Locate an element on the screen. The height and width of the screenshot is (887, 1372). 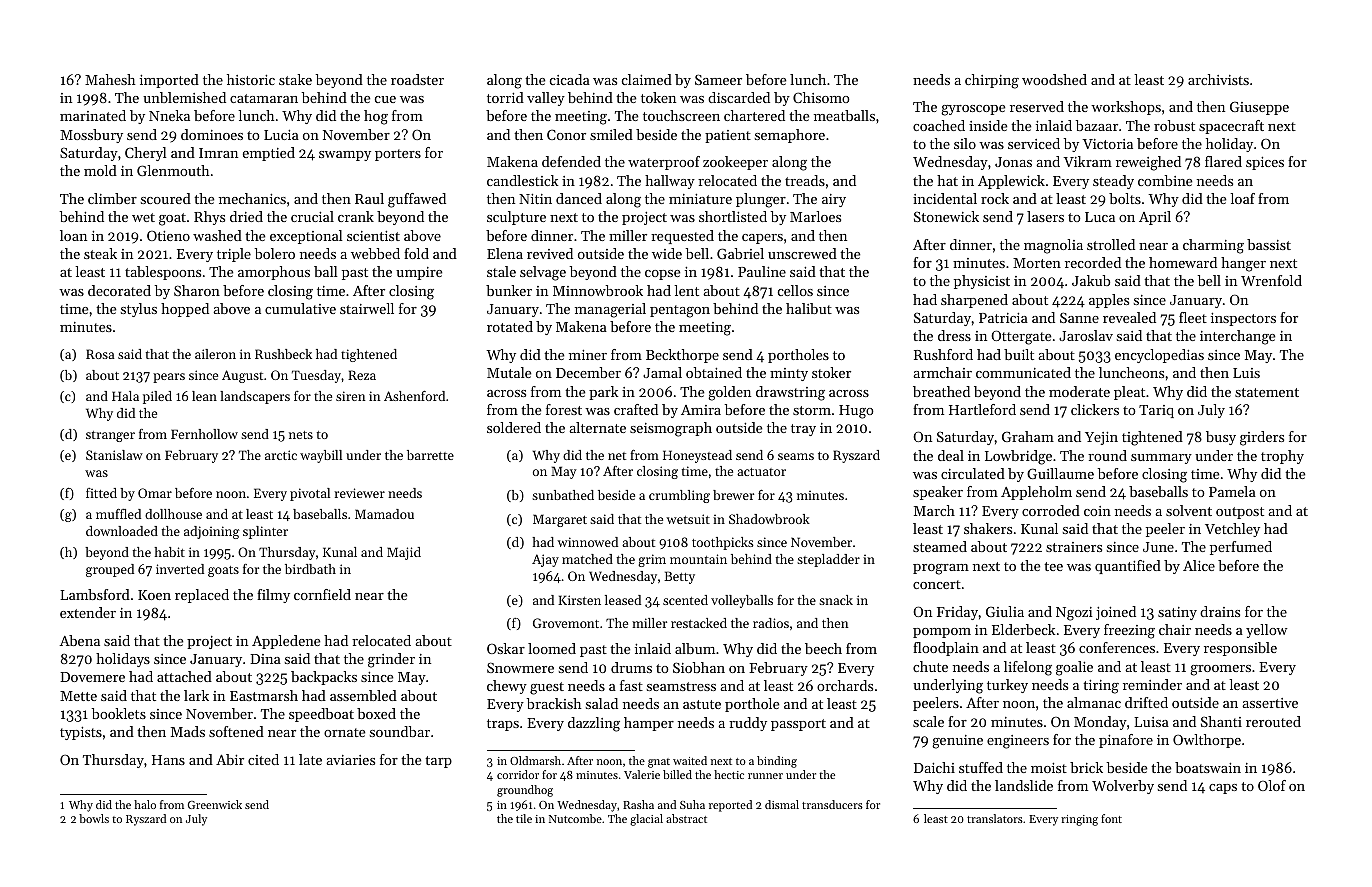
swampy is located at coordinates (345, 156).
